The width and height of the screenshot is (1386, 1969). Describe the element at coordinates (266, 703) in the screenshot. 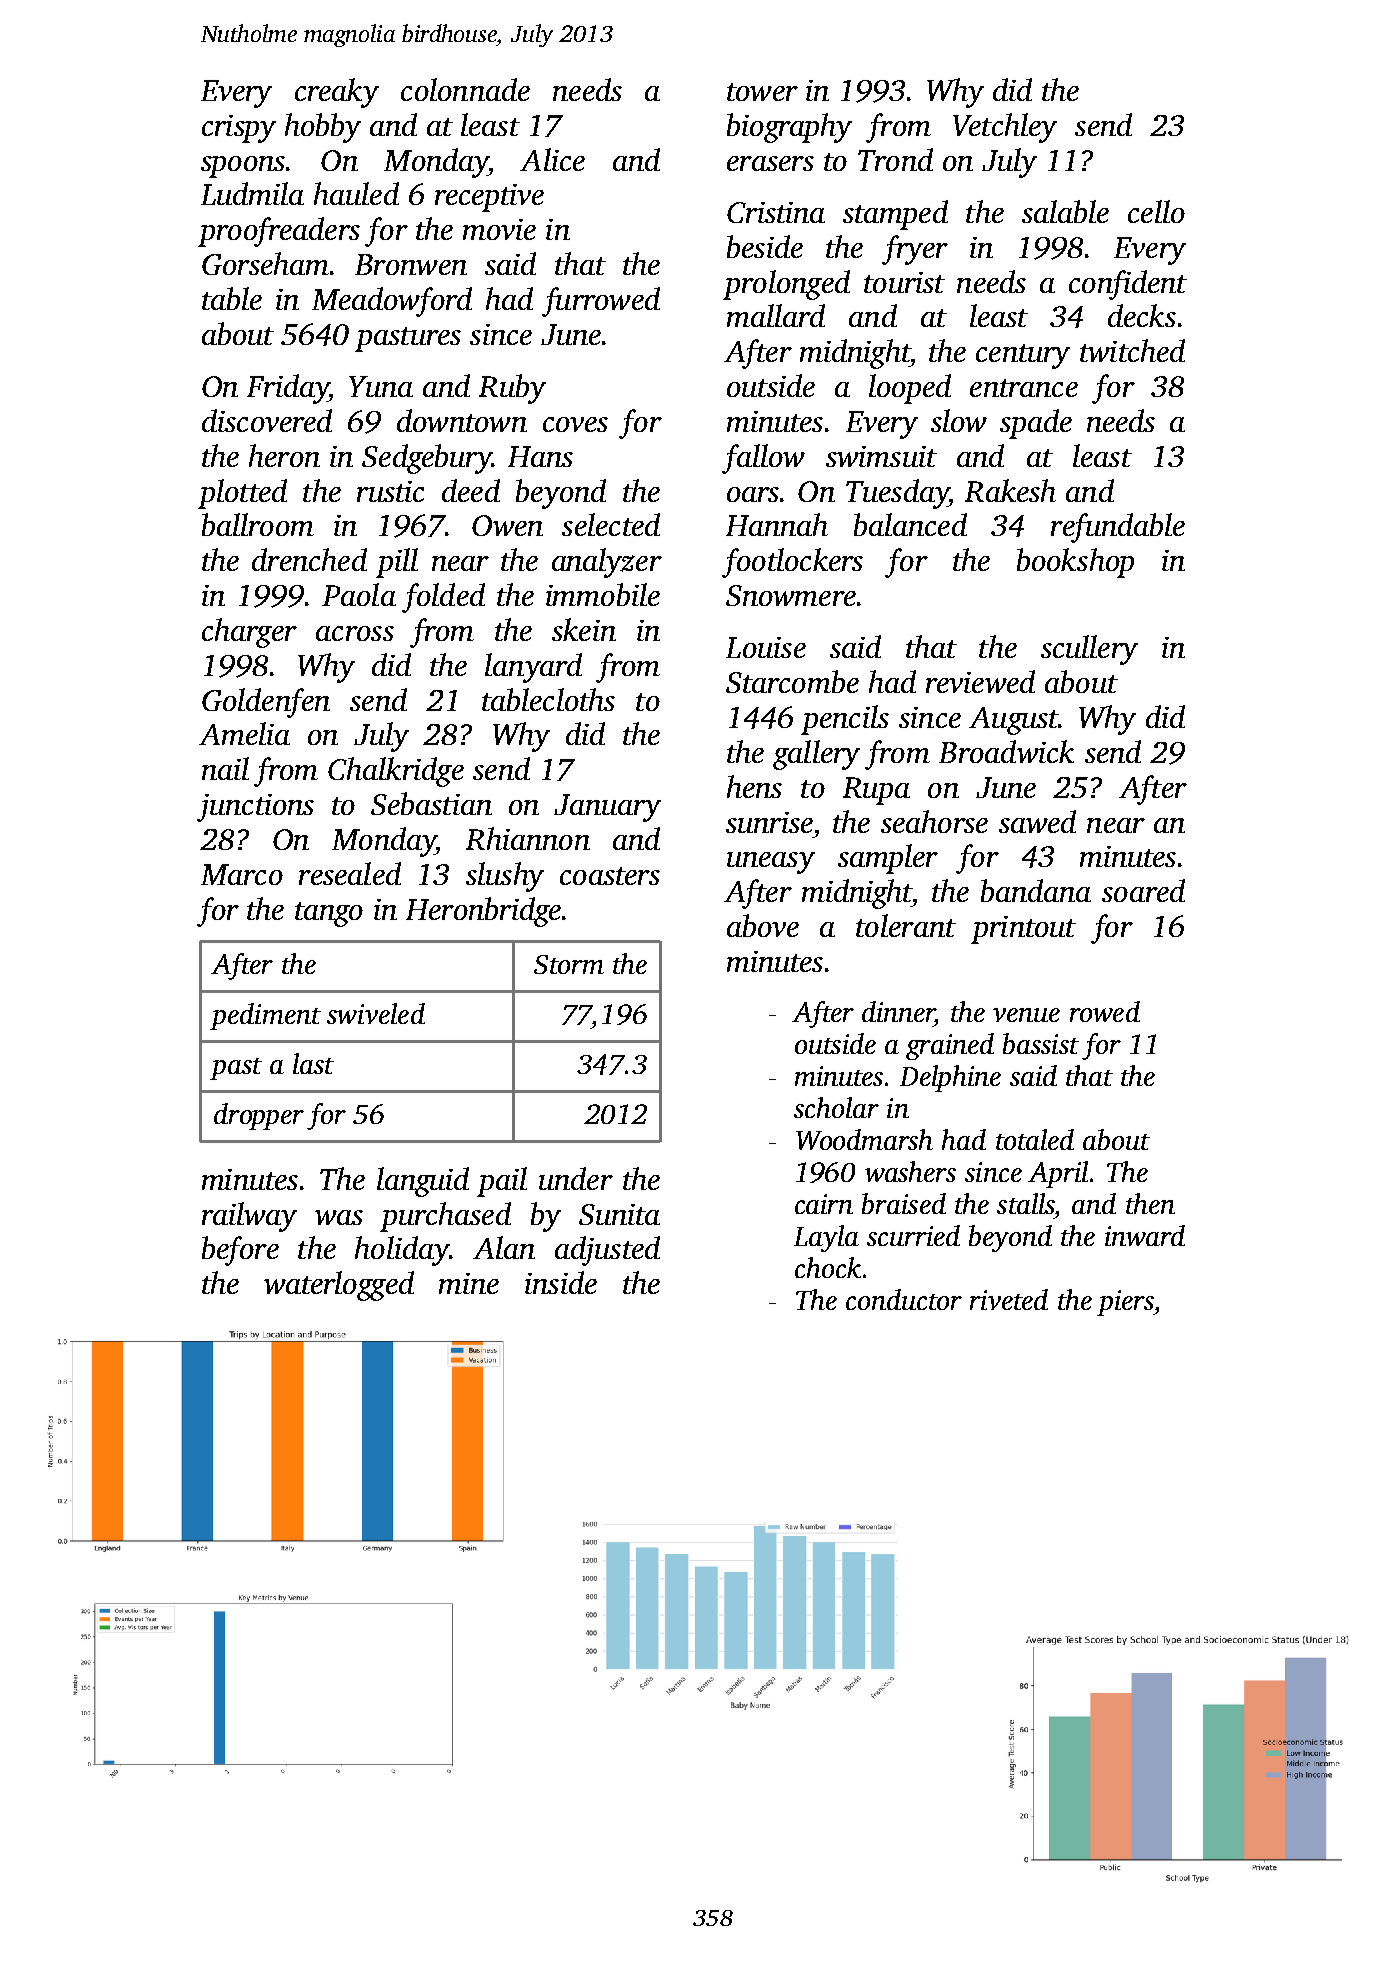

I see `Goldenfen` at that location.
